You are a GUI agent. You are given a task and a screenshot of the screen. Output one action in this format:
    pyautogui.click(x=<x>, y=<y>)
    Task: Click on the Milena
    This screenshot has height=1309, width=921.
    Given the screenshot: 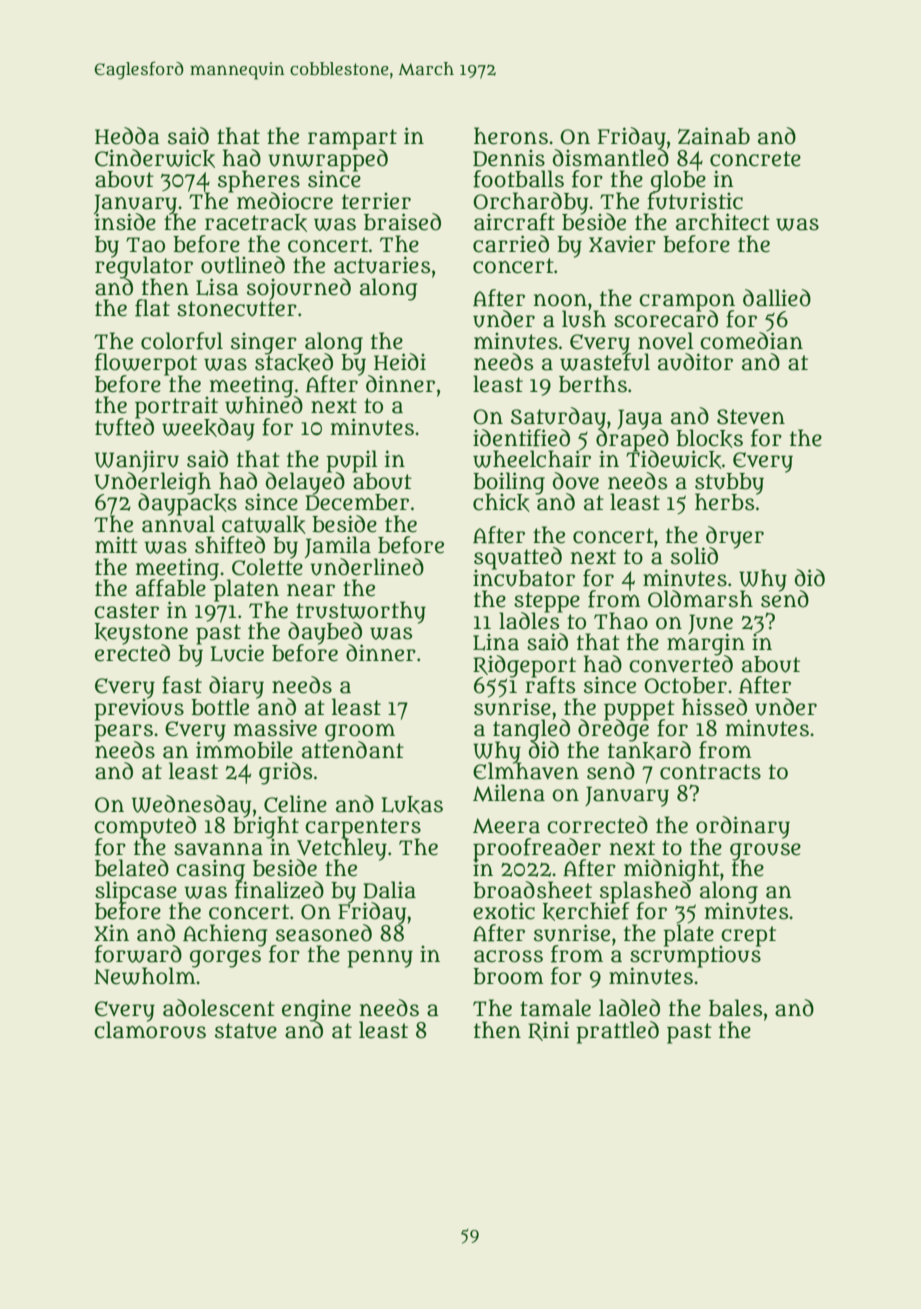 What is the action you would take?
    pyautogui.click(x=509, y=793)
